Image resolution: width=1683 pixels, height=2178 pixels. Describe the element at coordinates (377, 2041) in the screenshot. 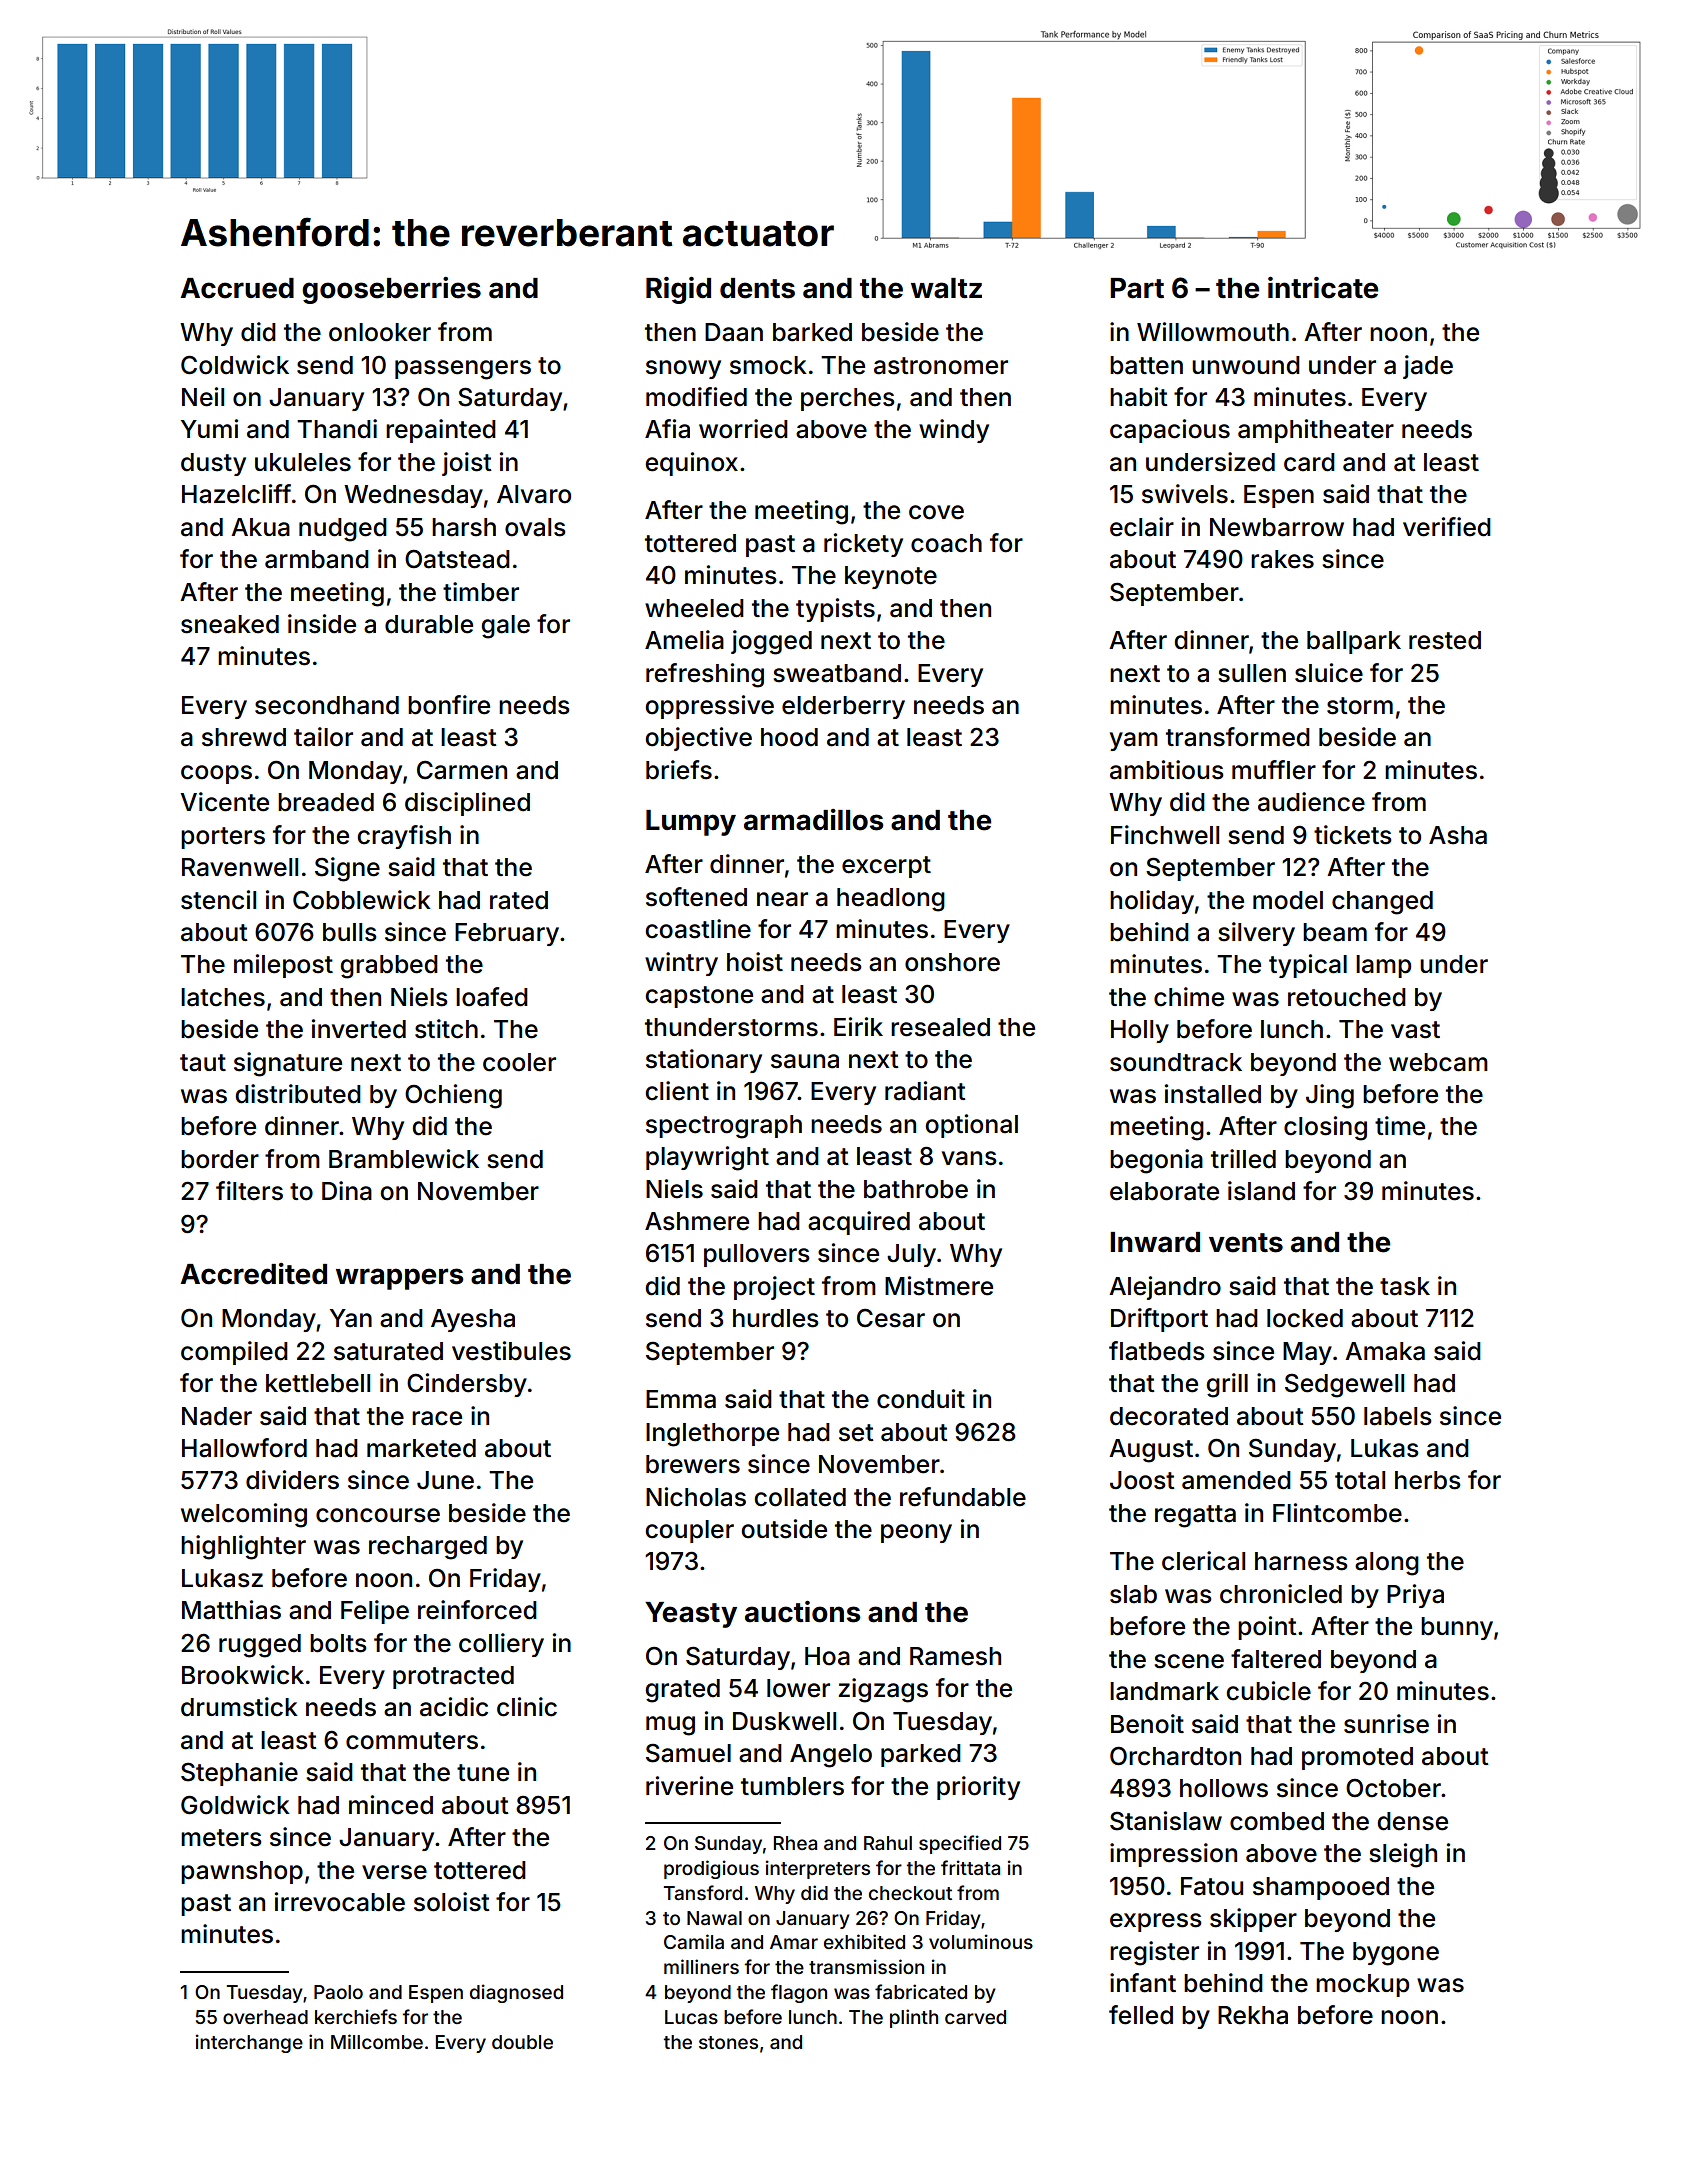

I see `Millcombe` at that location.
